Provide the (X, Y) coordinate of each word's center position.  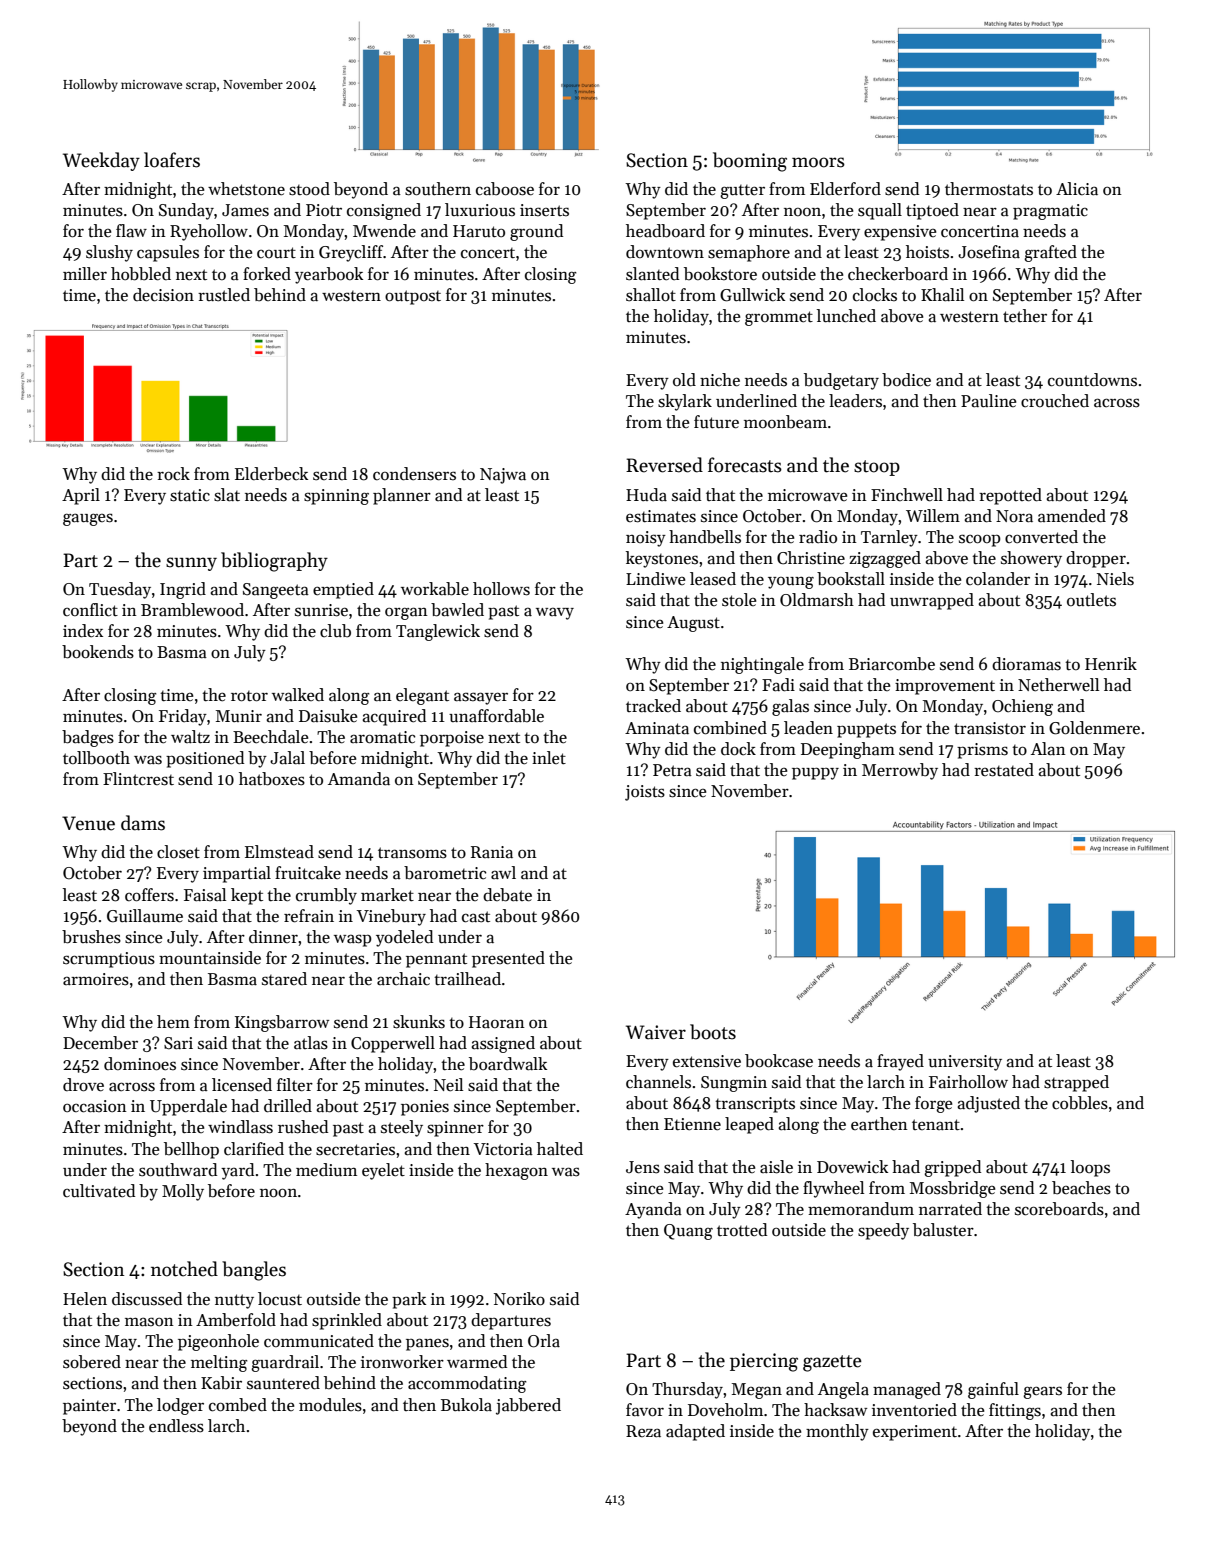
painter (89, 1407)
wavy (555, 614)
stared (284, 979)
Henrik (1111, 664)
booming (750, 162)
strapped (1076, 1083)
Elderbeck (271, 474)
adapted (695, 1432)
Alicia (1077, 189)
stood (309, 189)
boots (713, 1032)
